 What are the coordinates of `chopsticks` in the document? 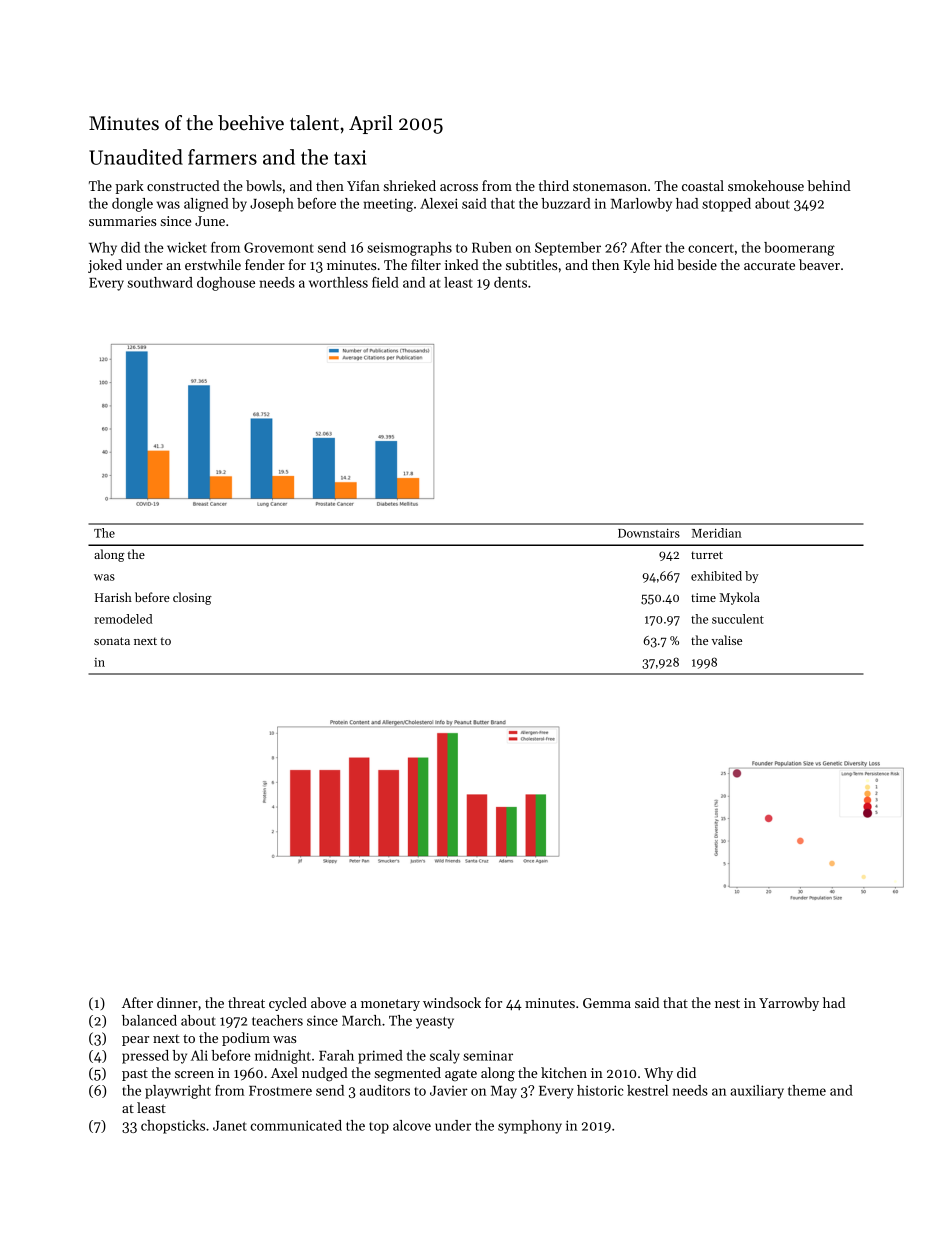 It's located at (173, 1127).
